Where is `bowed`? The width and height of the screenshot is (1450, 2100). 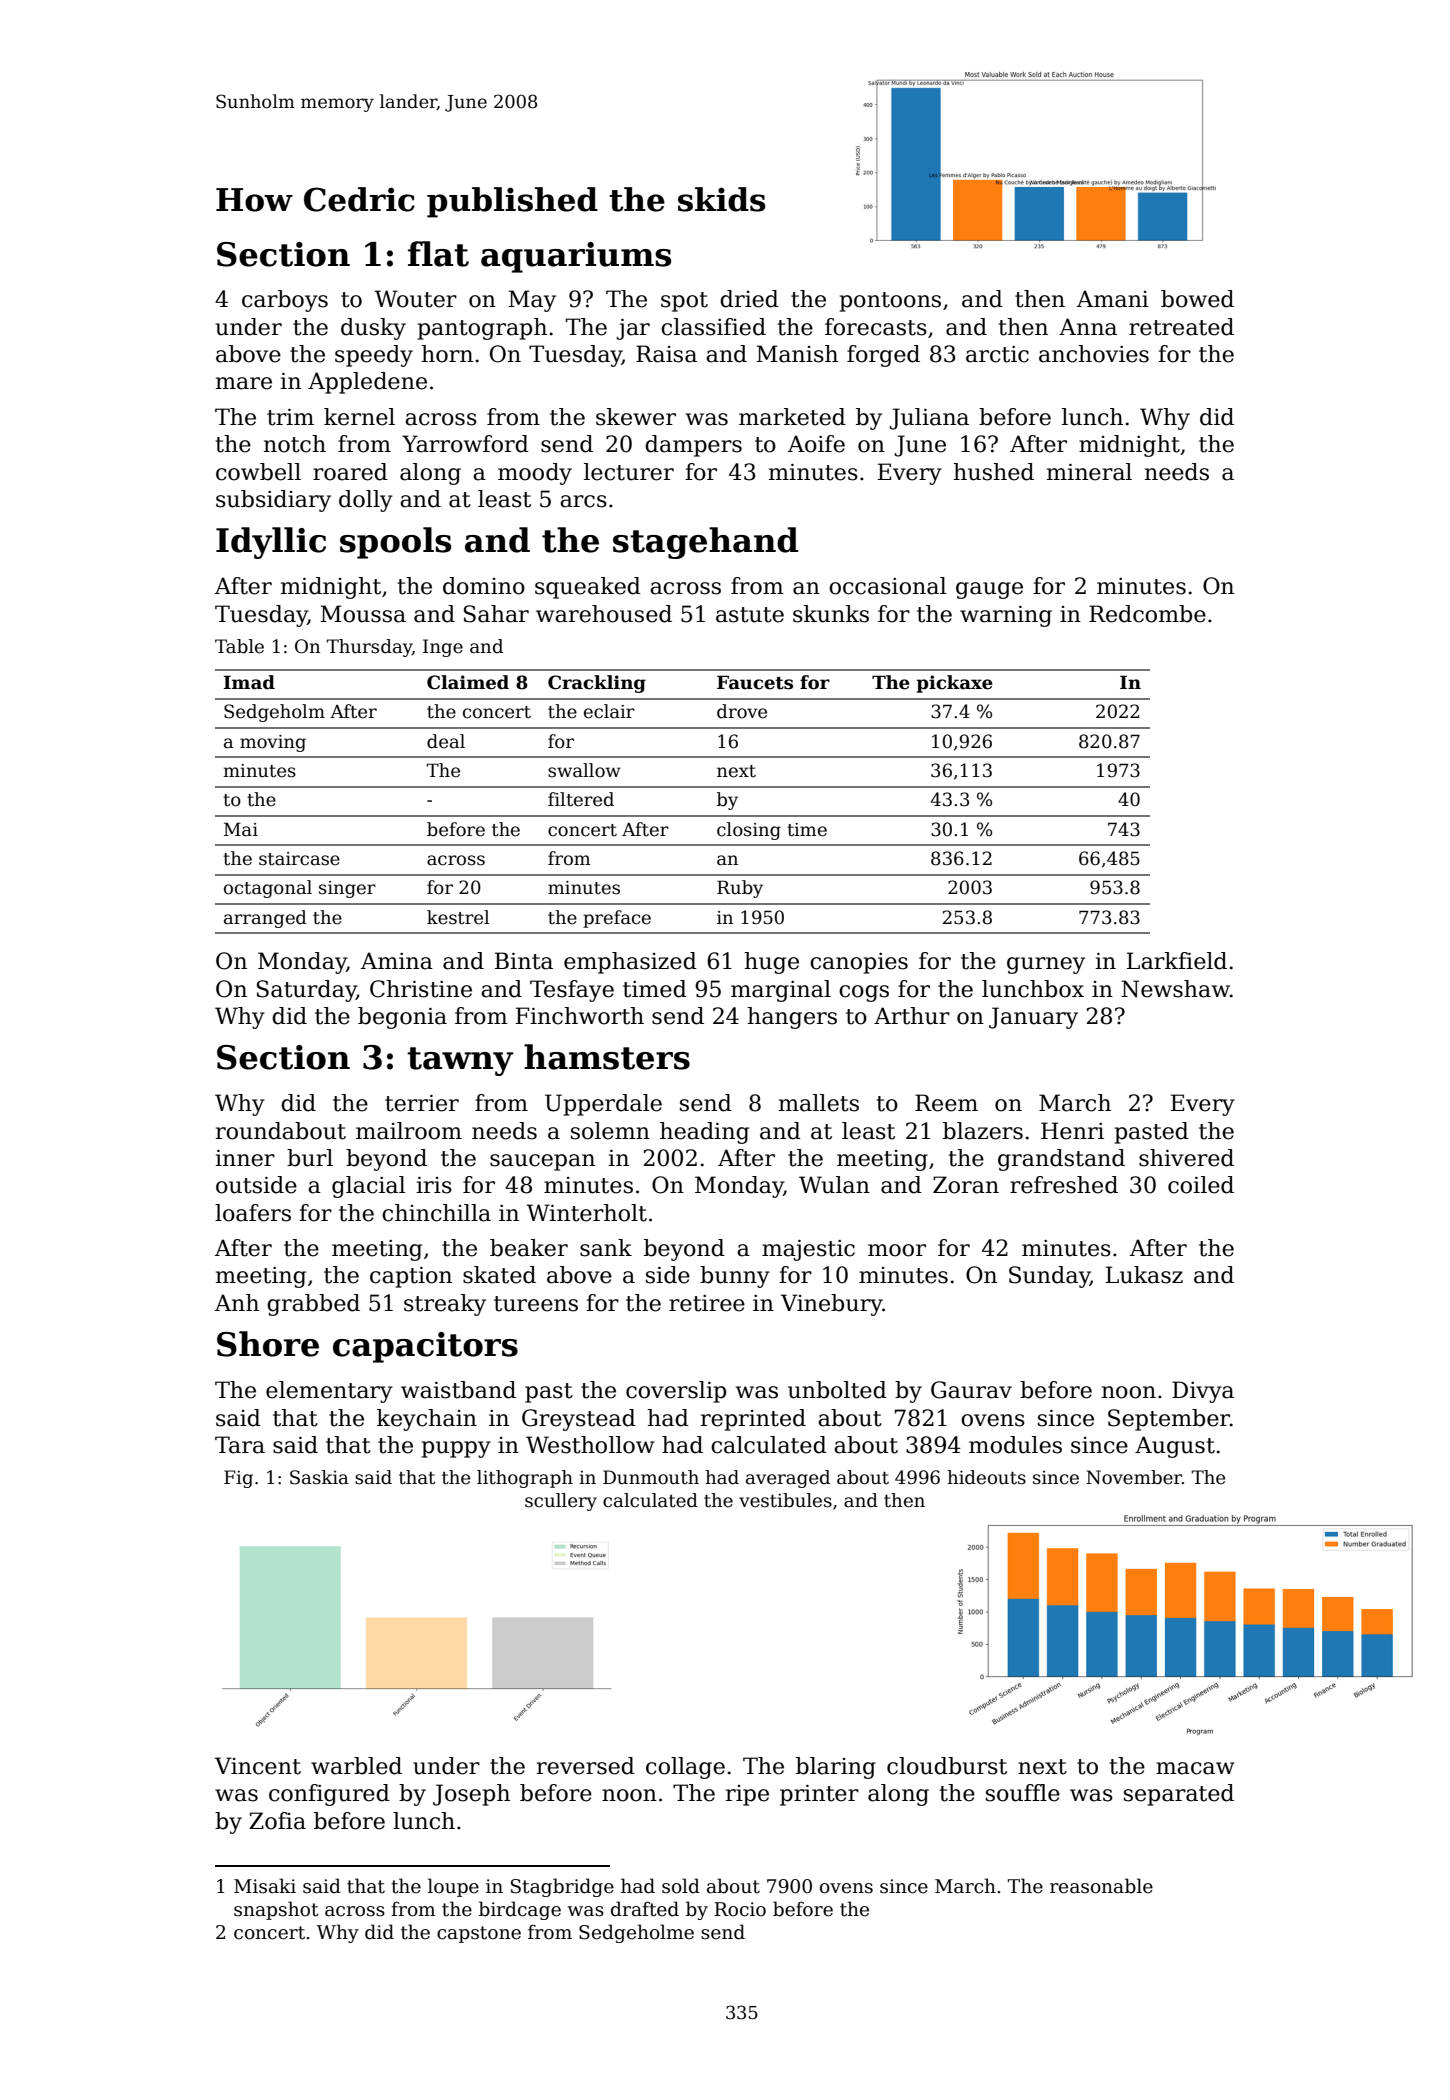 bowed is located at coordinates (1197, 299).
